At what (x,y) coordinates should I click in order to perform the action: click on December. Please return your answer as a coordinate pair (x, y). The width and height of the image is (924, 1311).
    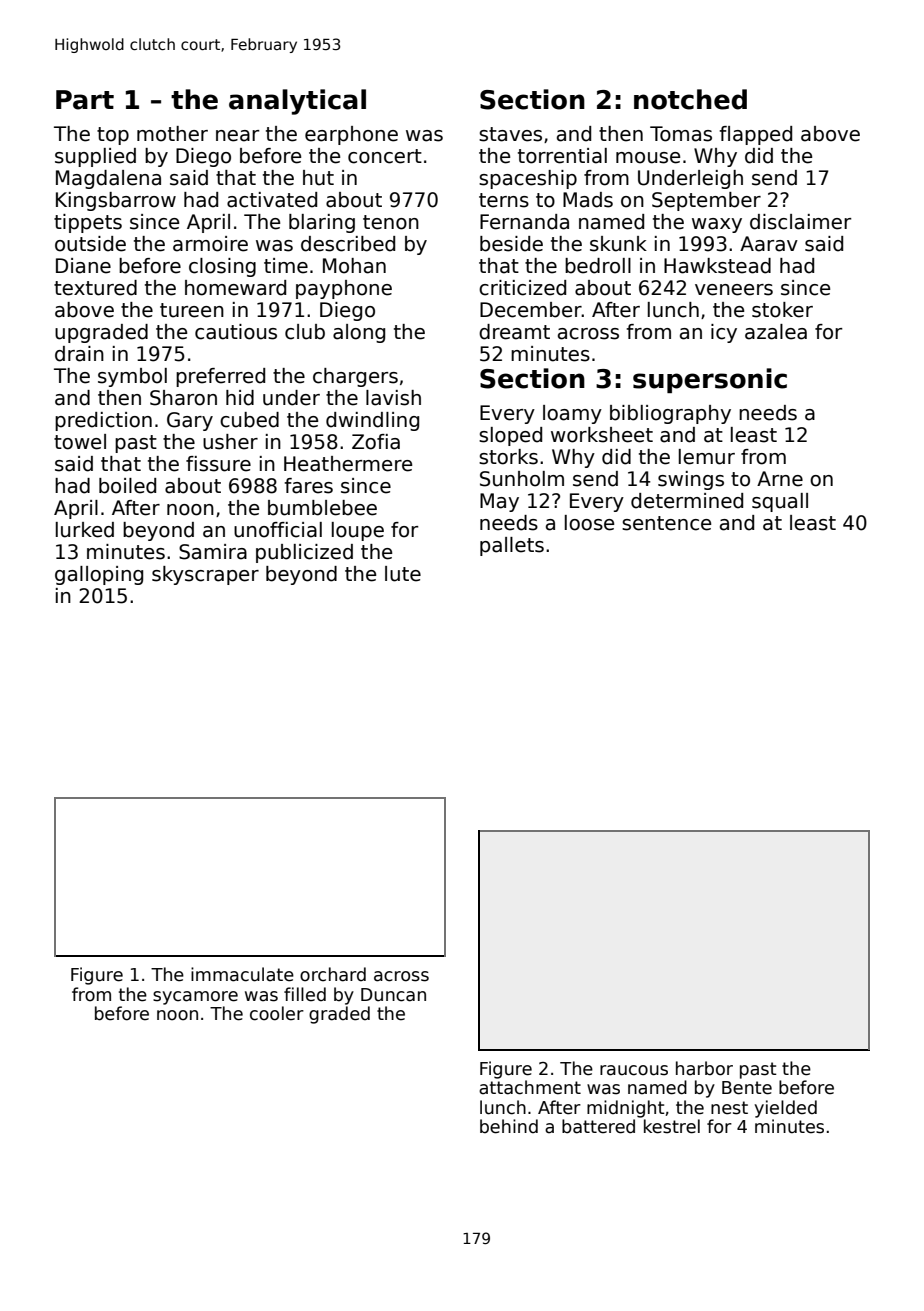
    Looking at the image, I should click on (531, 310).
